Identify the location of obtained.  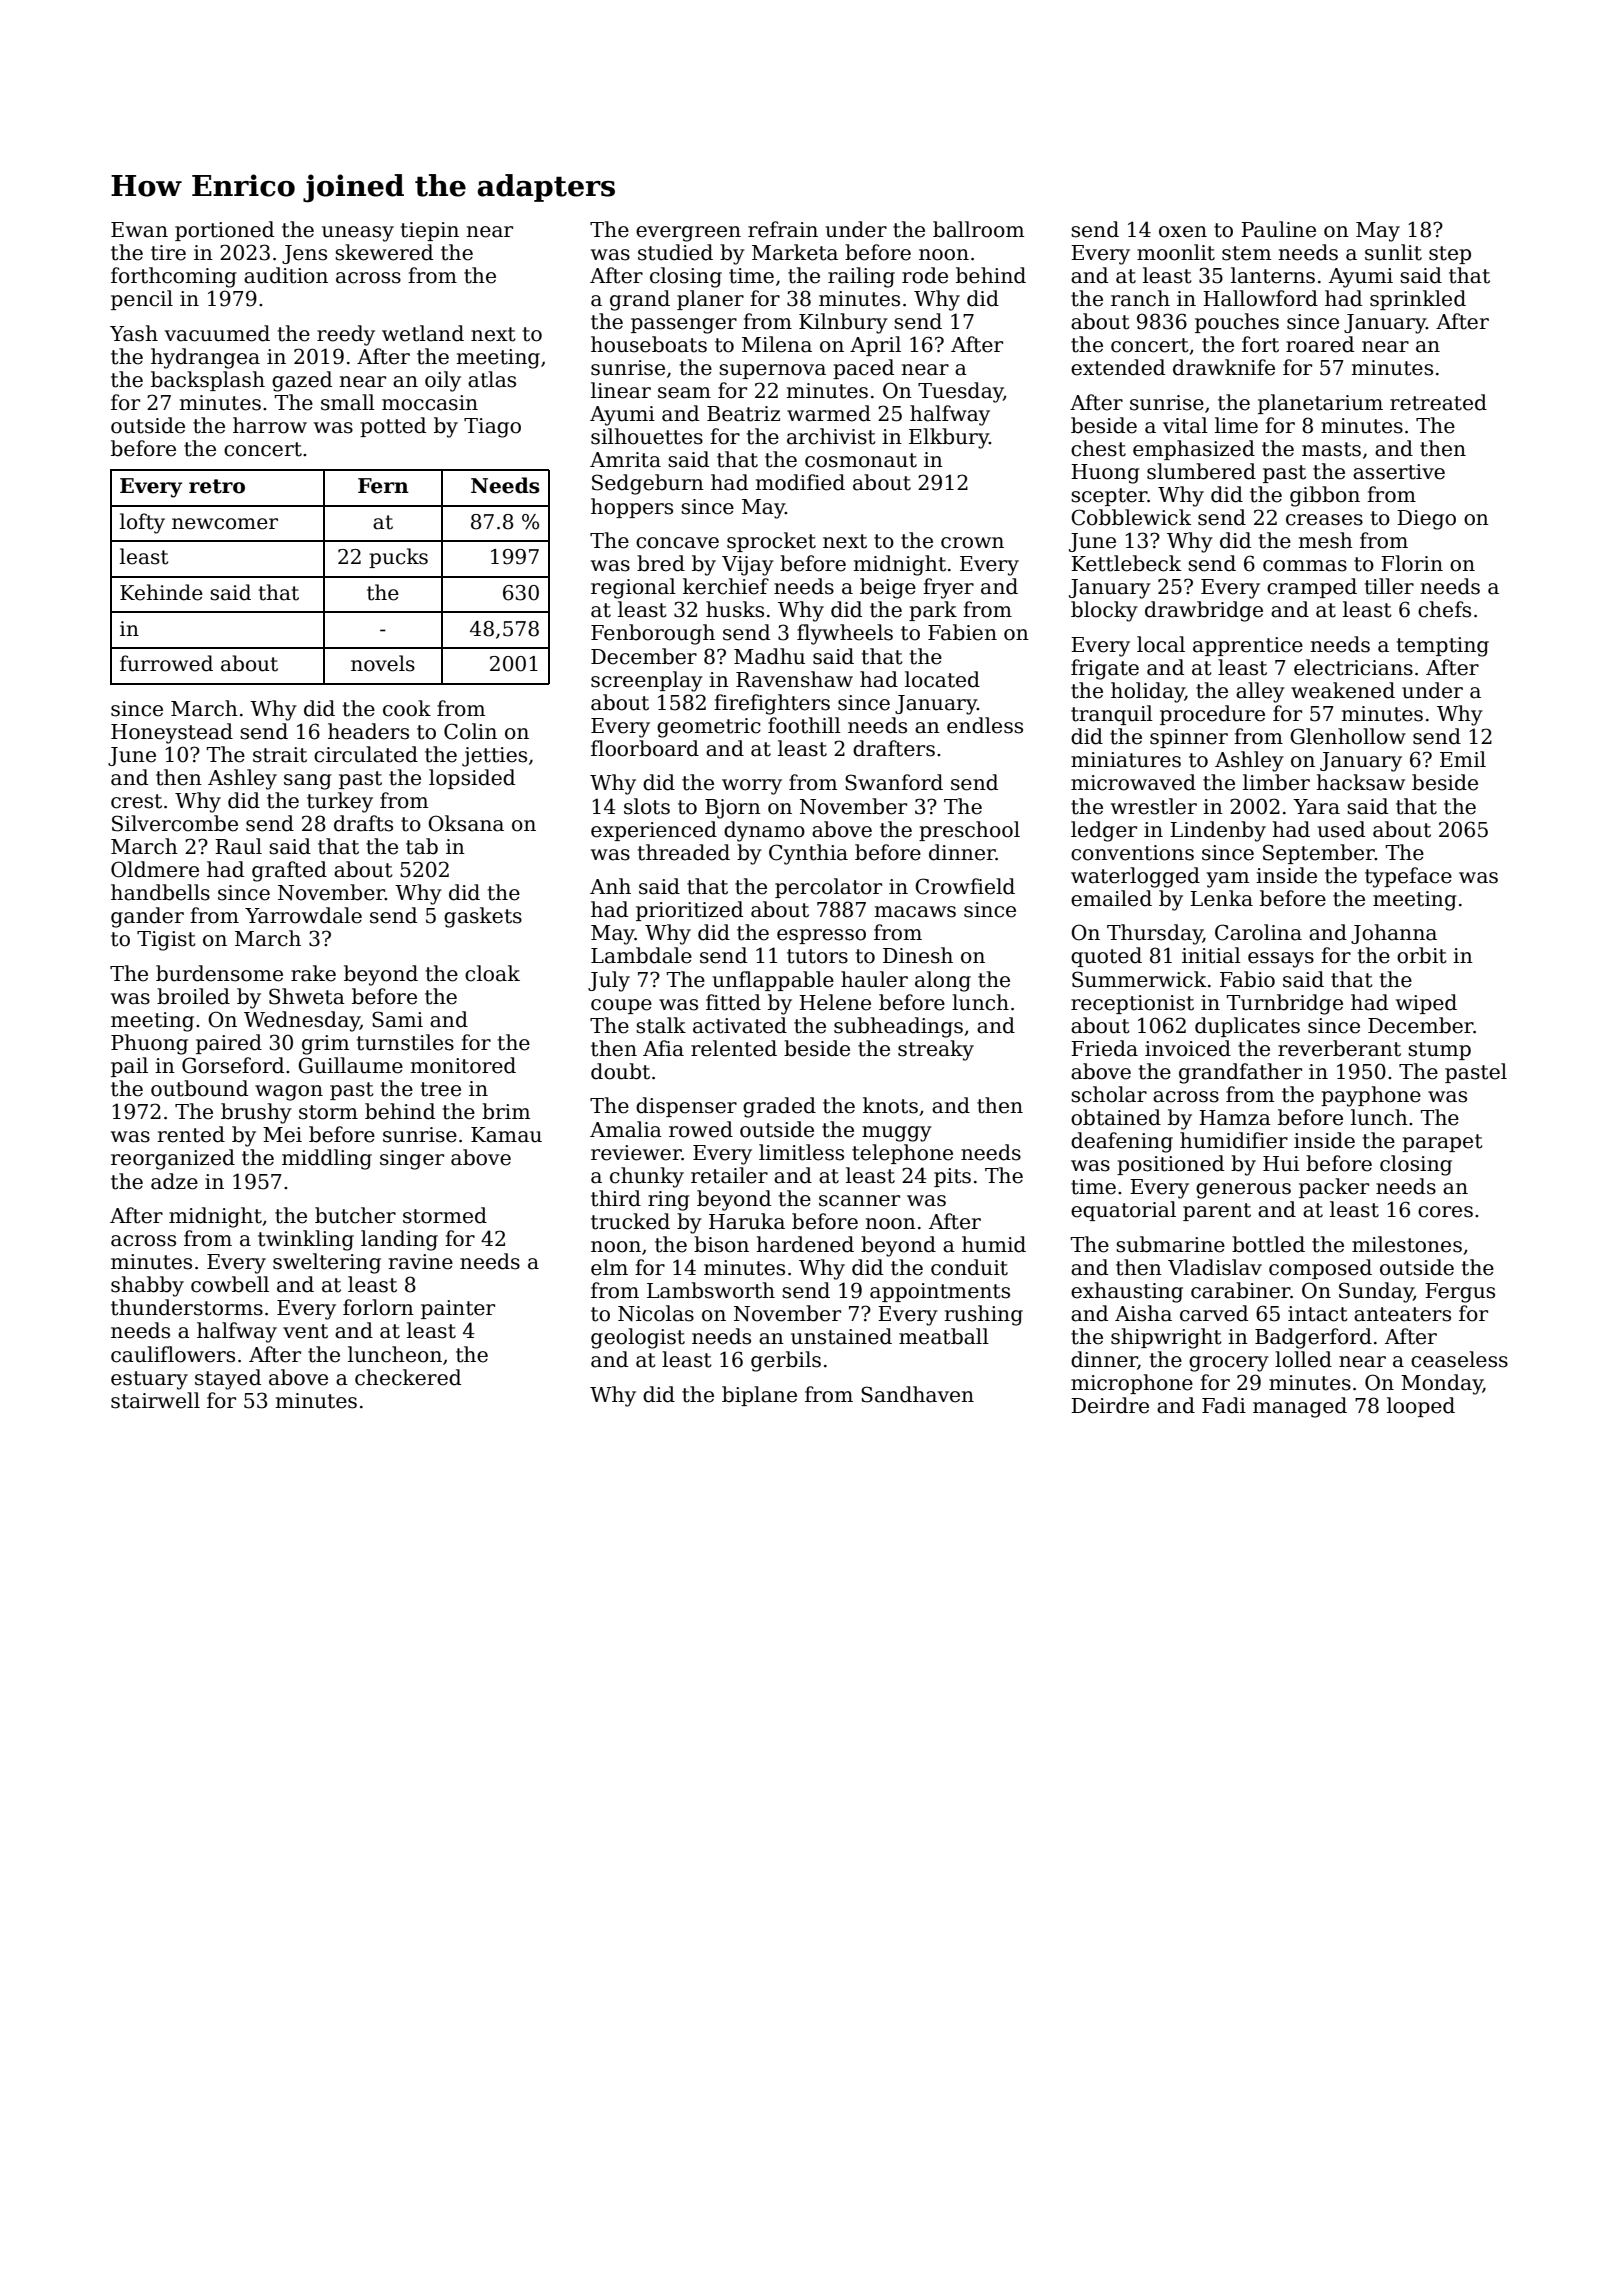
(1116, 1117).
